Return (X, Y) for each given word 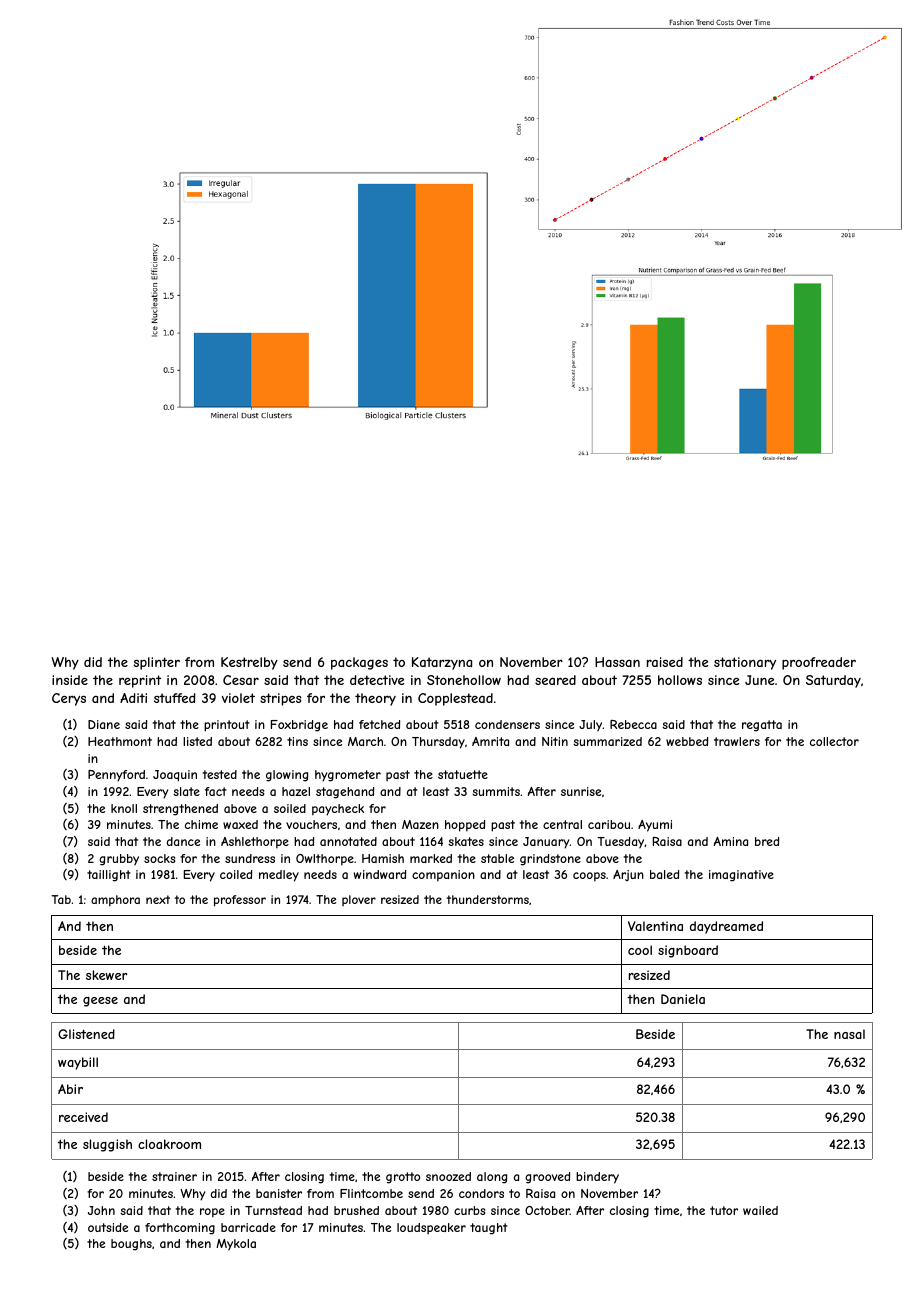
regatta (762, 726)
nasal (849, 1034)
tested (220, 774)
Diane (104, 724)
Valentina (655, 926)
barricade (248, 1227)
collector (834, 741)
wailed (760, 1210)
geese (100, 1002)
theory (375, 699)
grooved (547, 1178)
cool (640, 950)
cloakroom (169, 1144)
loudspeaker (431, 1228)
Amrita (490, 741)
